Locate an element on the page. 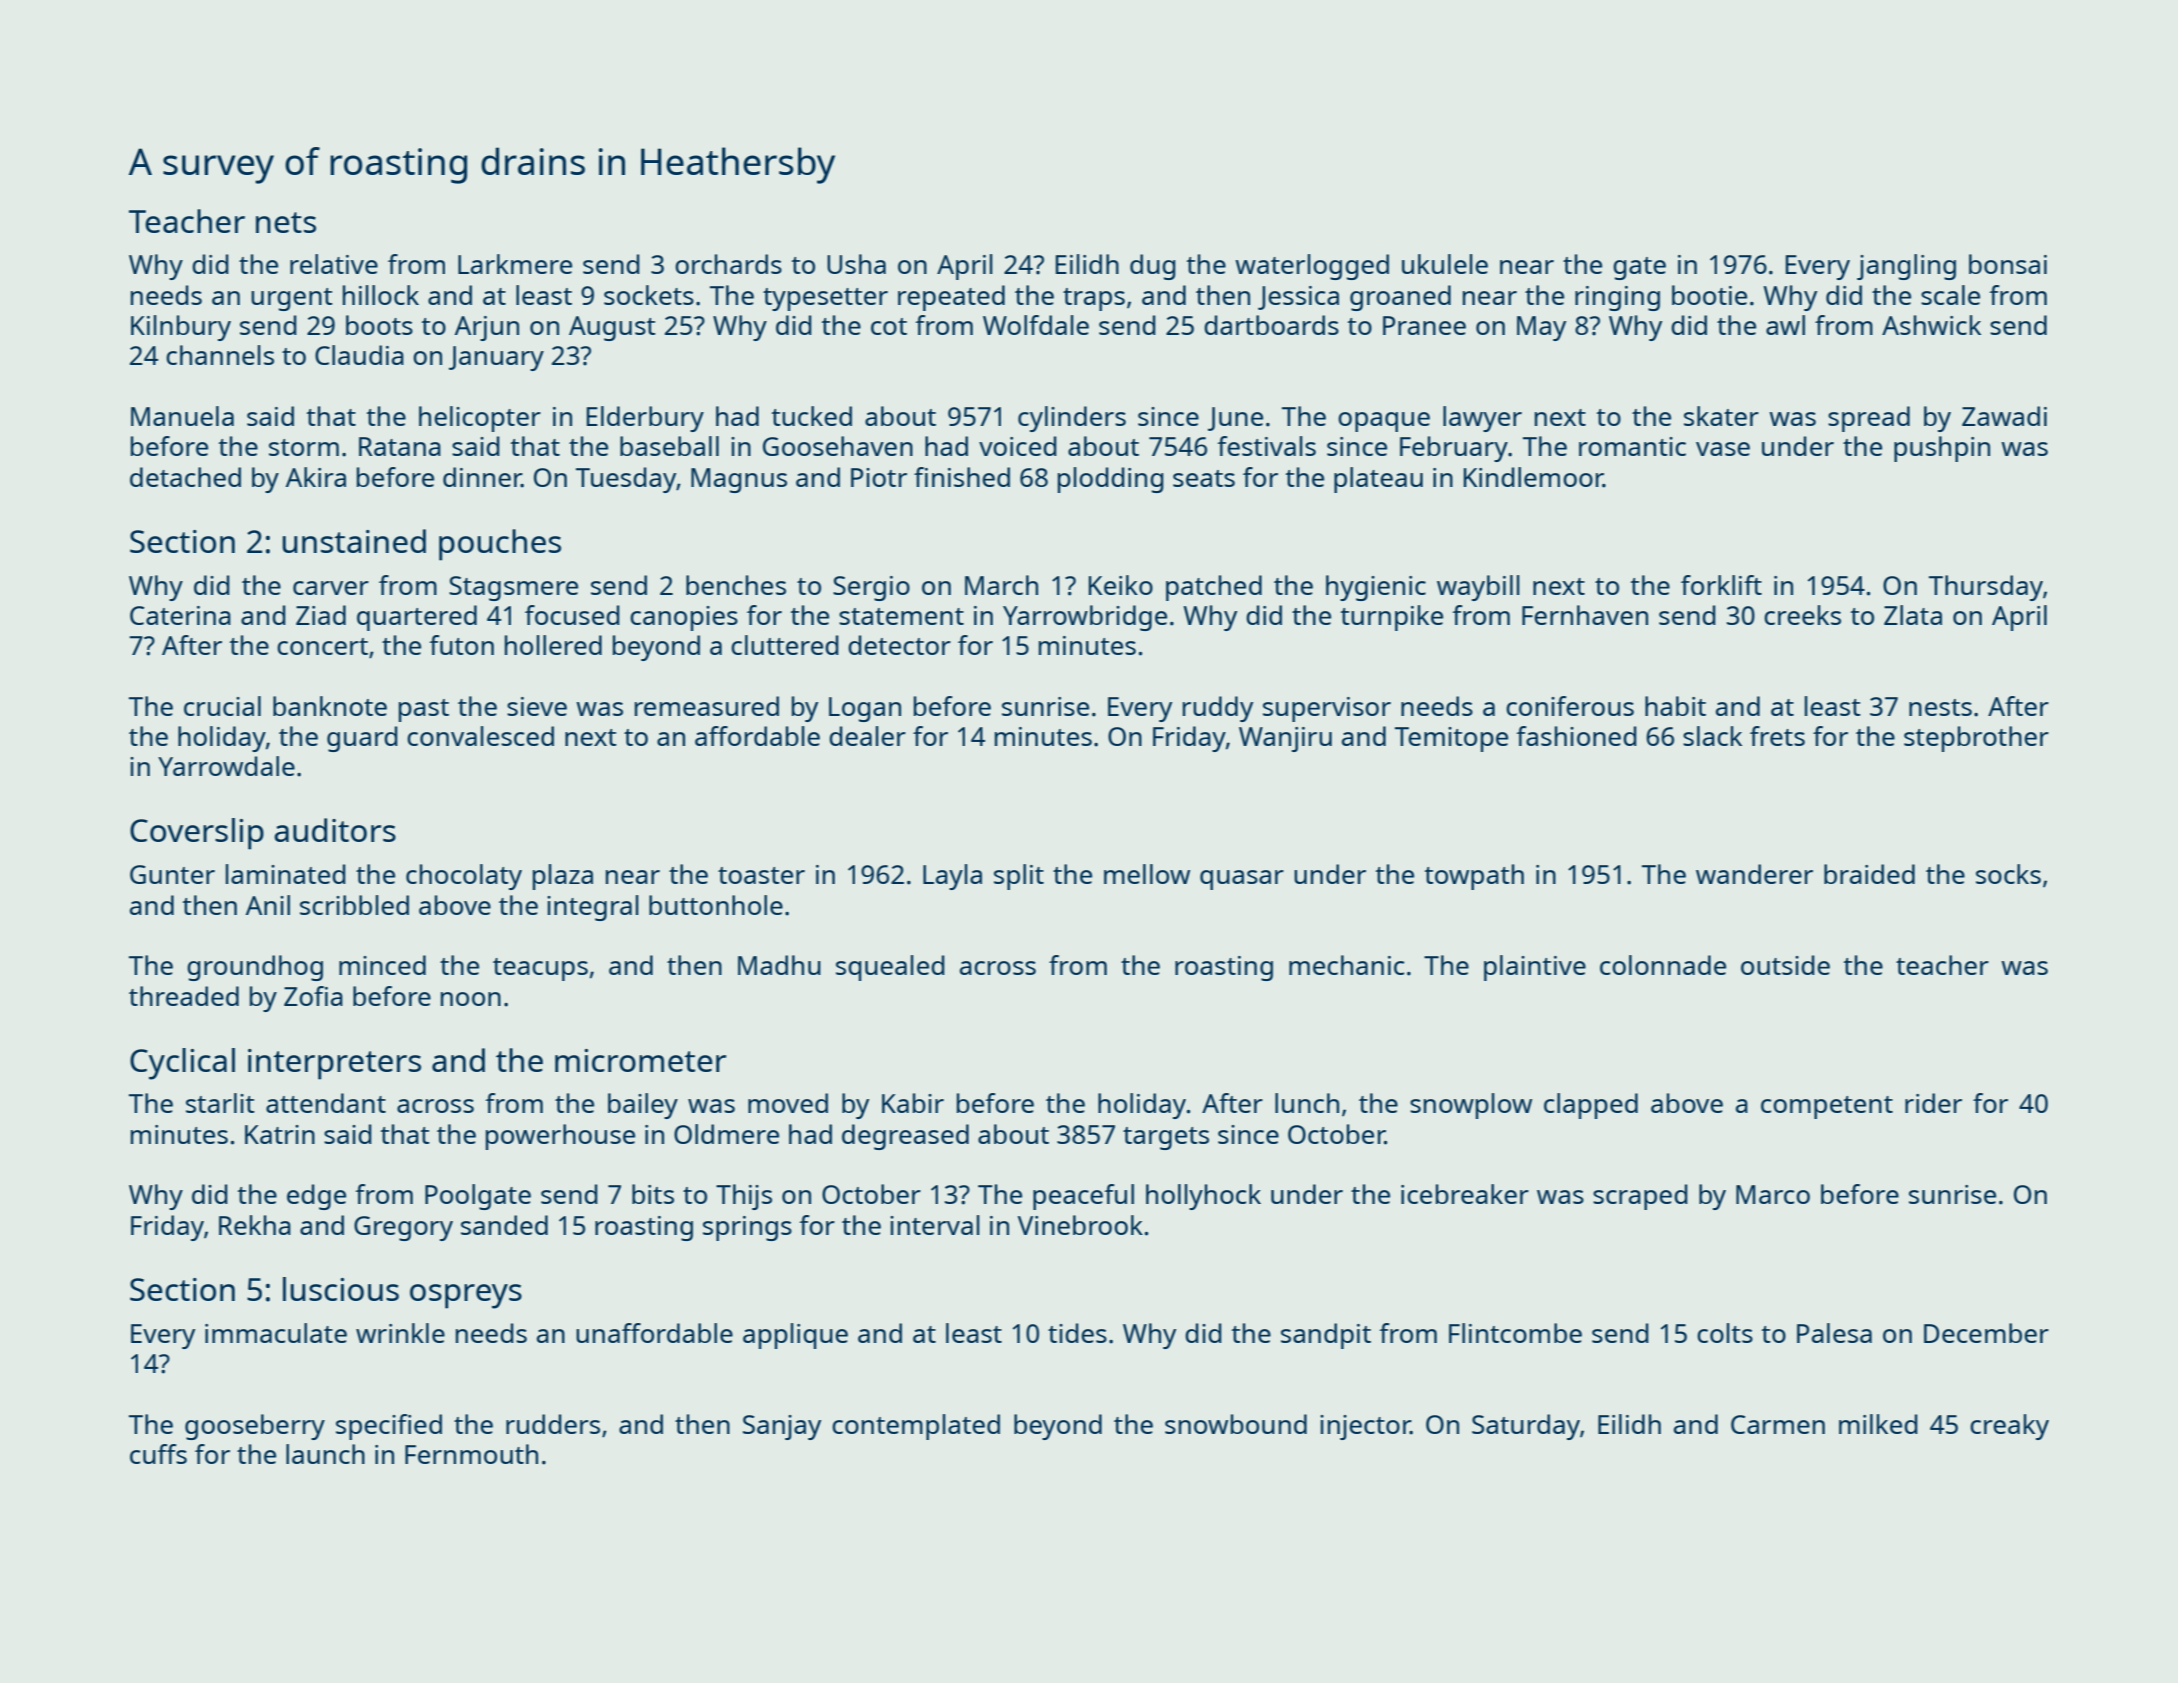 The image size is (2178, 1683). orchards is located at coordinates (728, 264).
